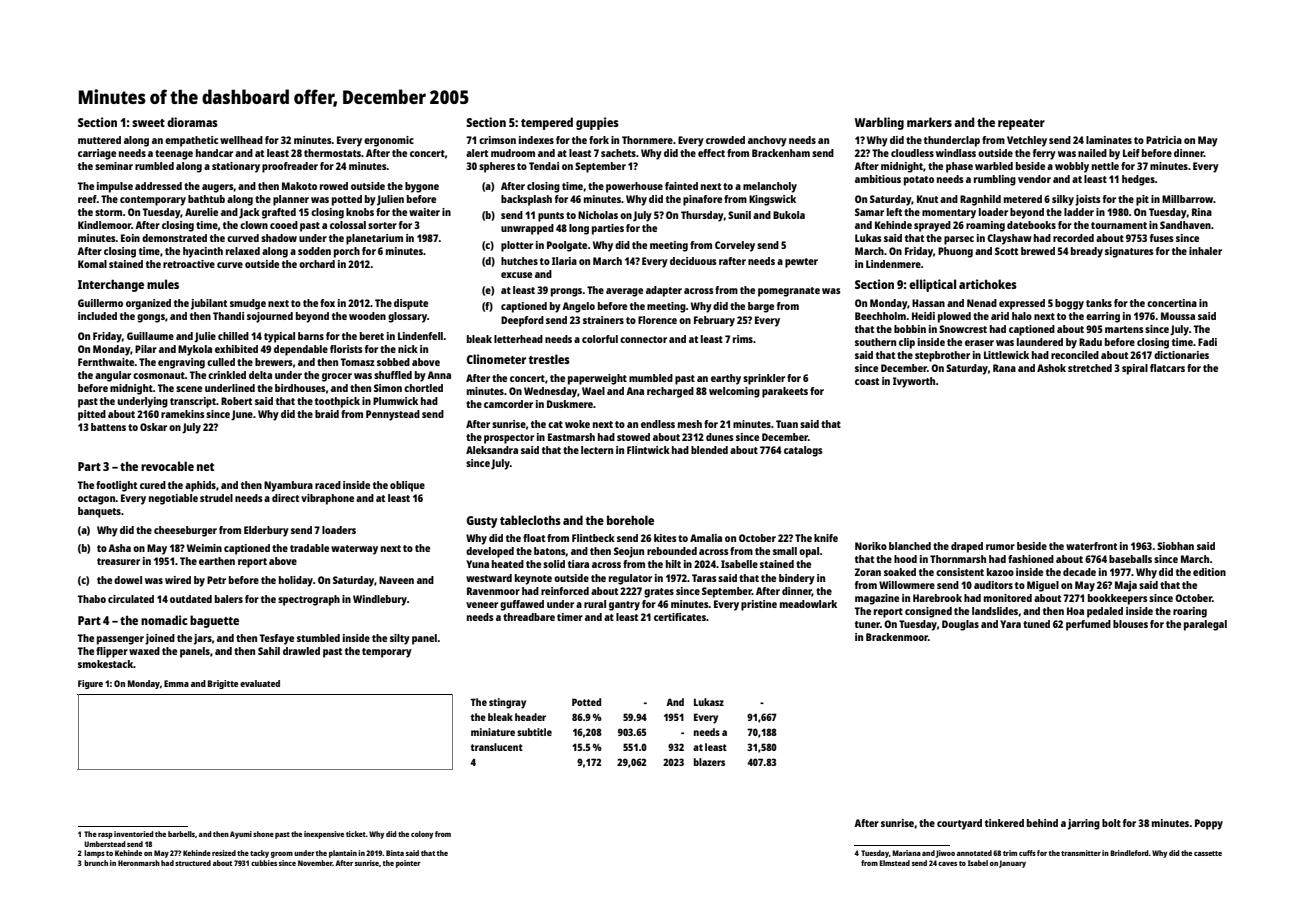 This screenshot has width=1308, height=924. What do you see at coordinates (897, 637) in the screenshot?
I see `Brackenmoor` at bounding box center [897, 637].
